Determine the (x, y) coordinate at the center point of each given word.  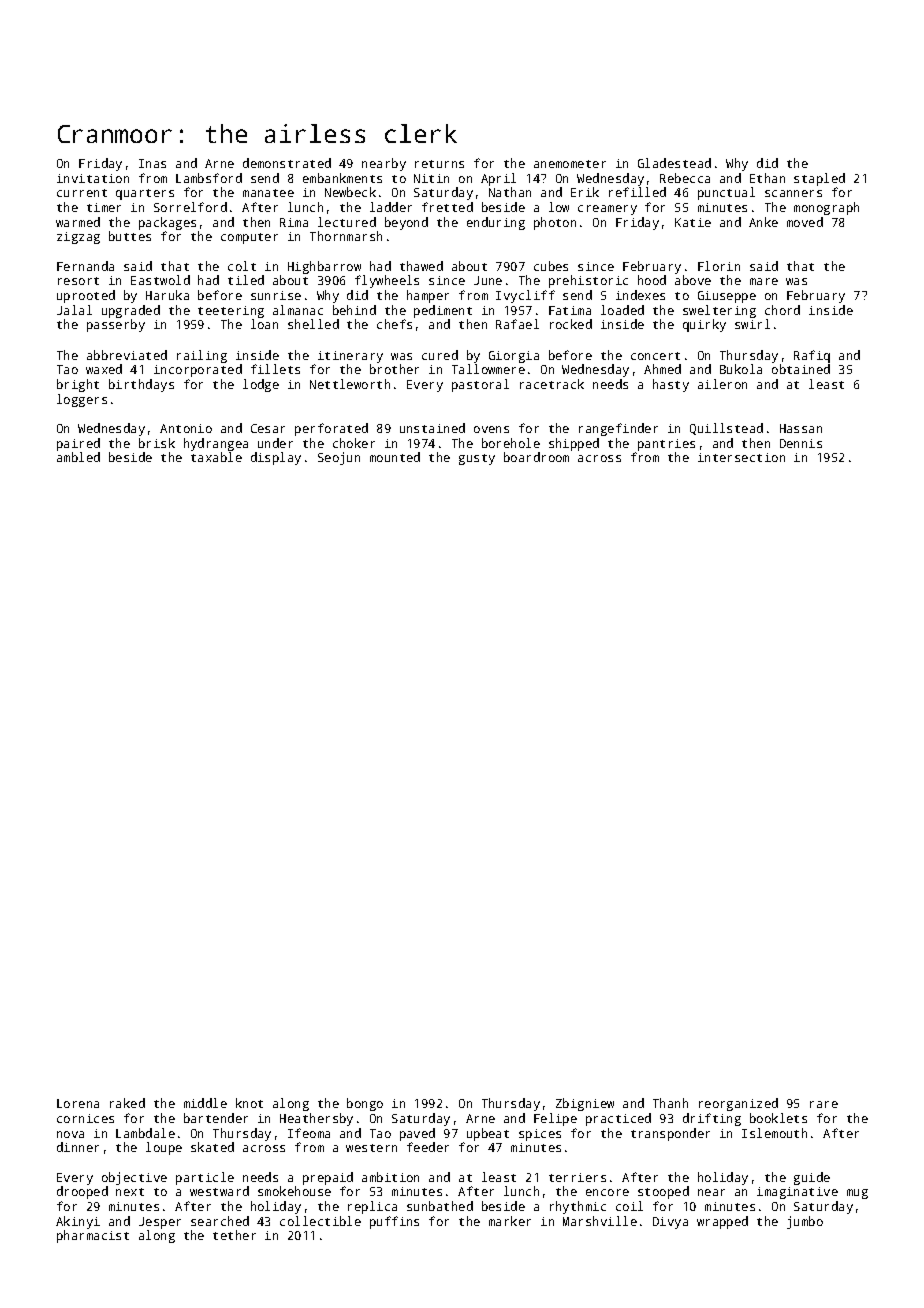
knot (249, 1103)
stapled (819, 179)
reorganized (738, 1104)
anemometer (570, 164)
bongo (365, 1104)
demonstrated (287, 163)
